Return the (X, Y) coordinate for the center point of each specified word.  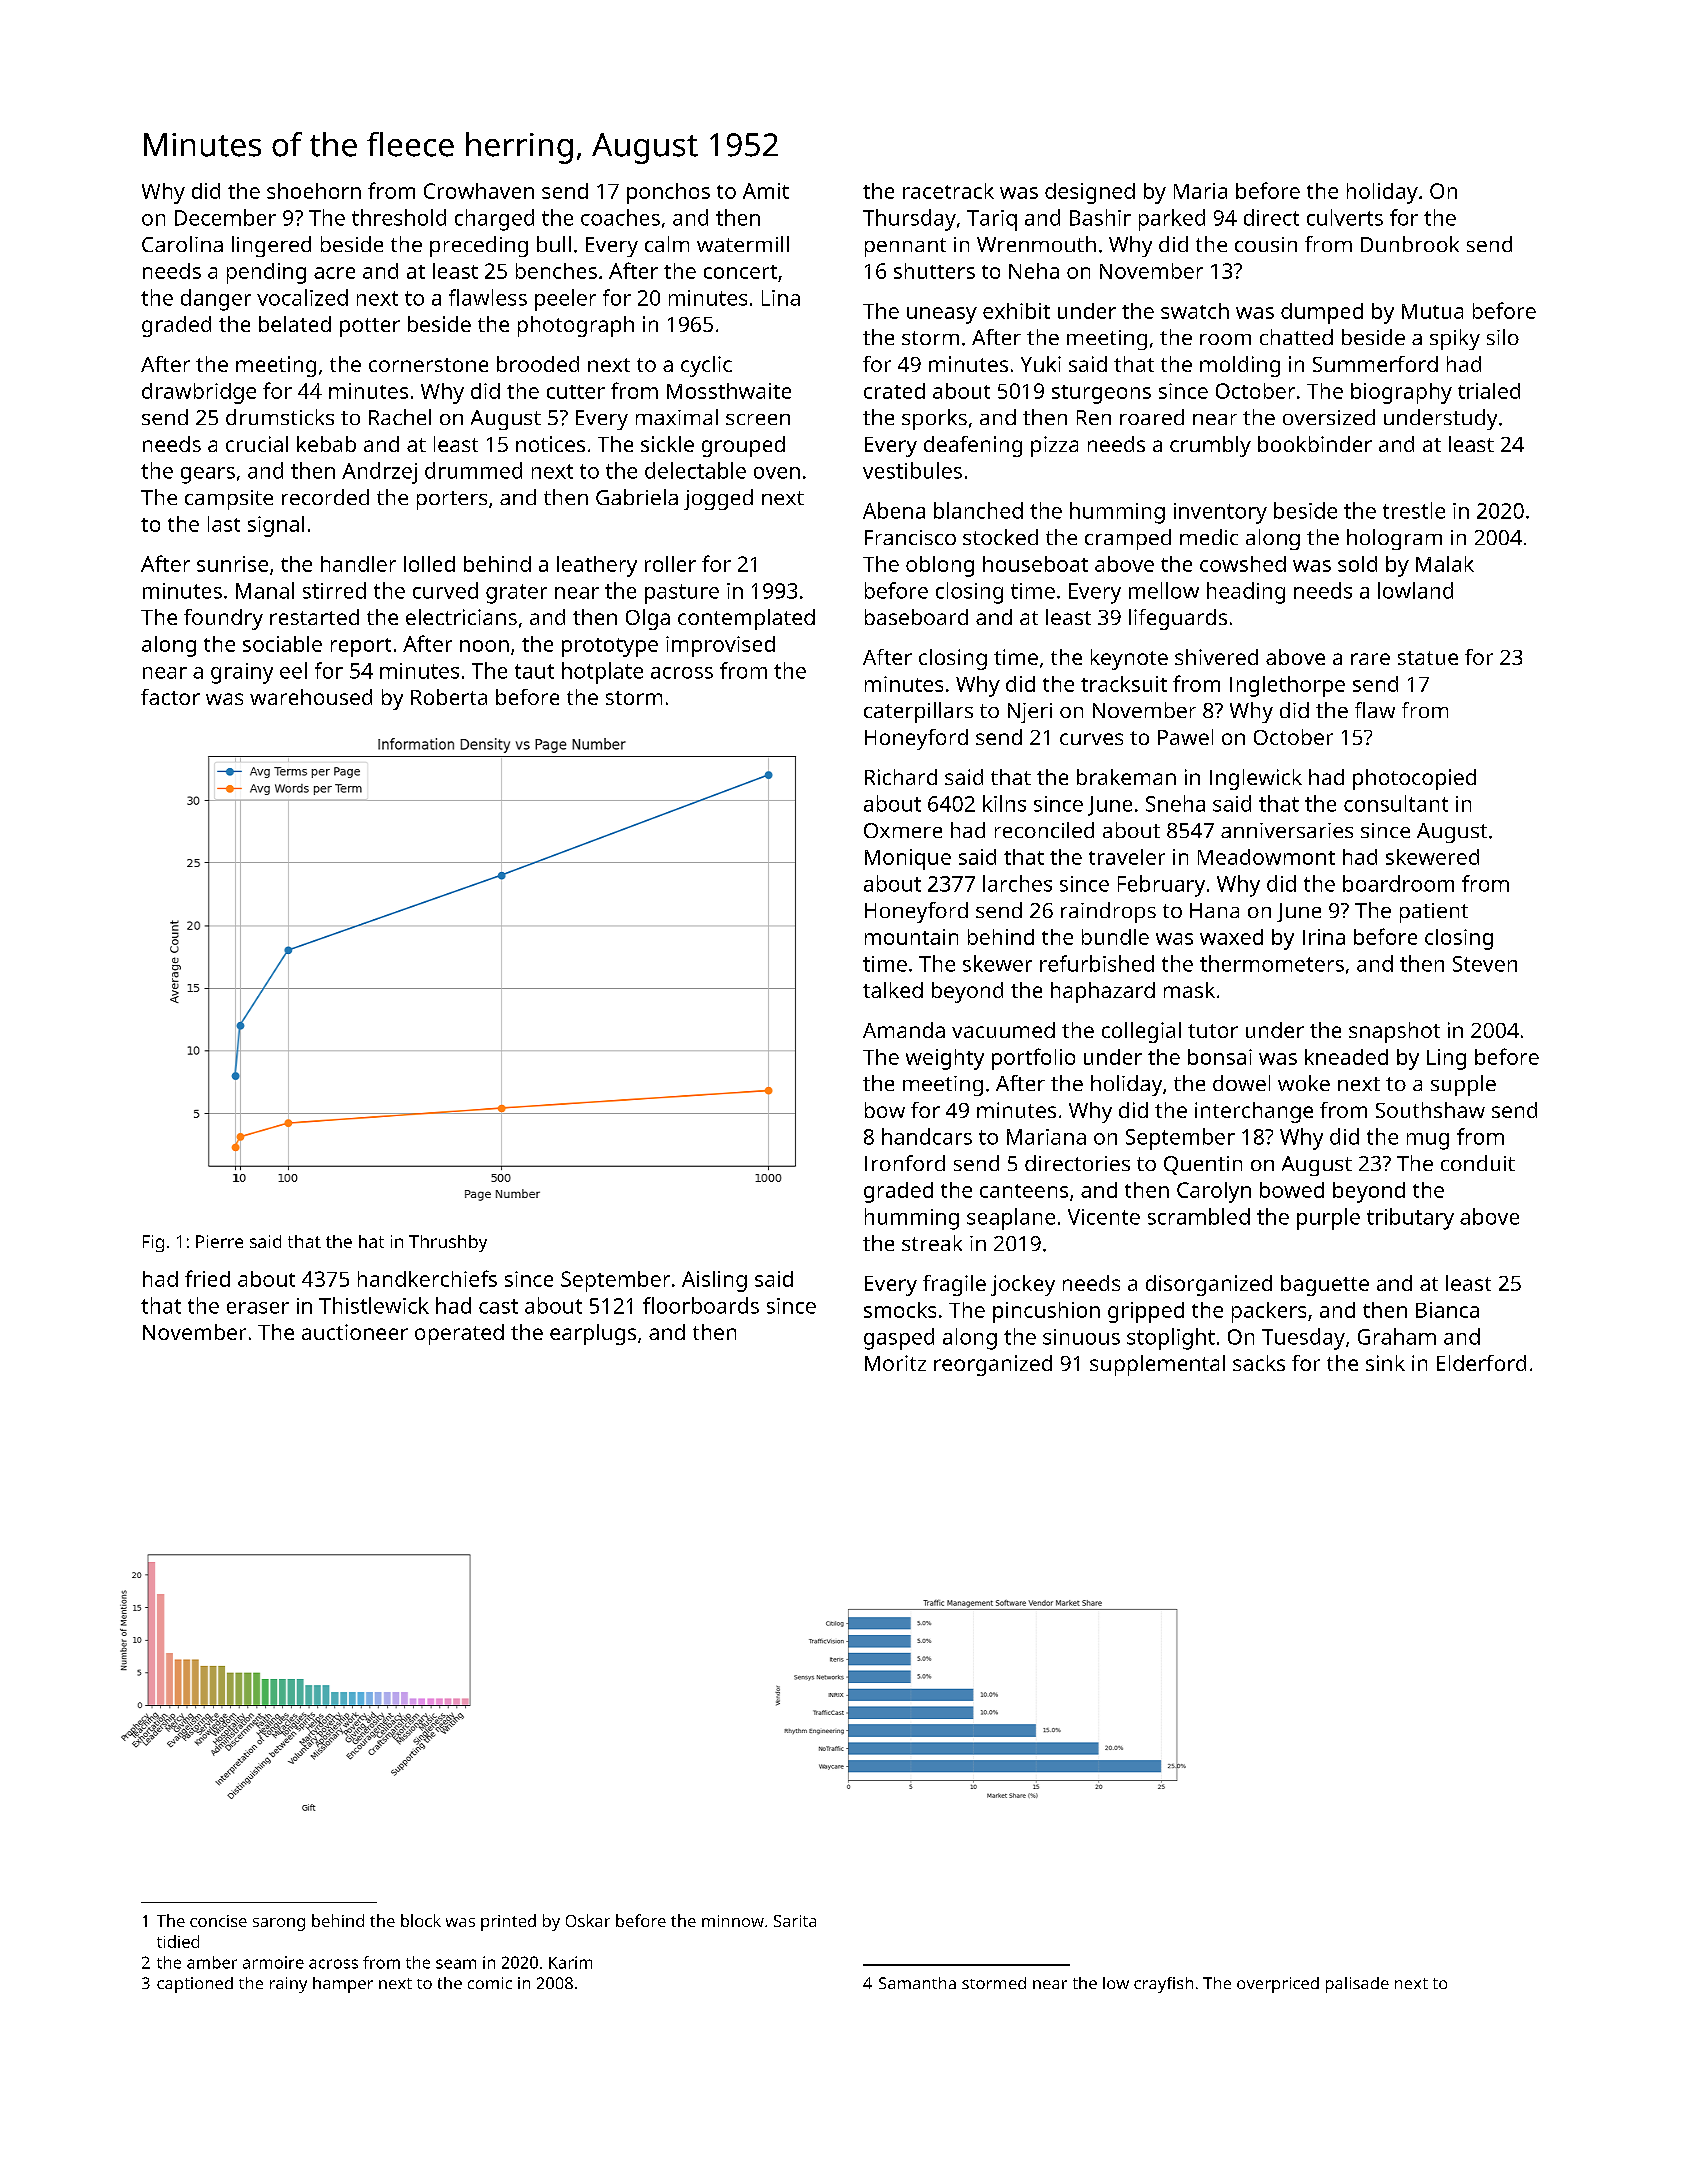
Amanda (904, 1030)
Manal (265, 590)
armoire (273, 1962)
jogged (718, 499)
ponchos (668, 193)
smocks (900, 1310)
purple (1328, 1219)
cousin (1266, 244)
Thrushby (448, 1243)
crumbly (1210, 446)
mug (1428, 1141)
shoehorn (314, 191)
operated (459, 1334)
